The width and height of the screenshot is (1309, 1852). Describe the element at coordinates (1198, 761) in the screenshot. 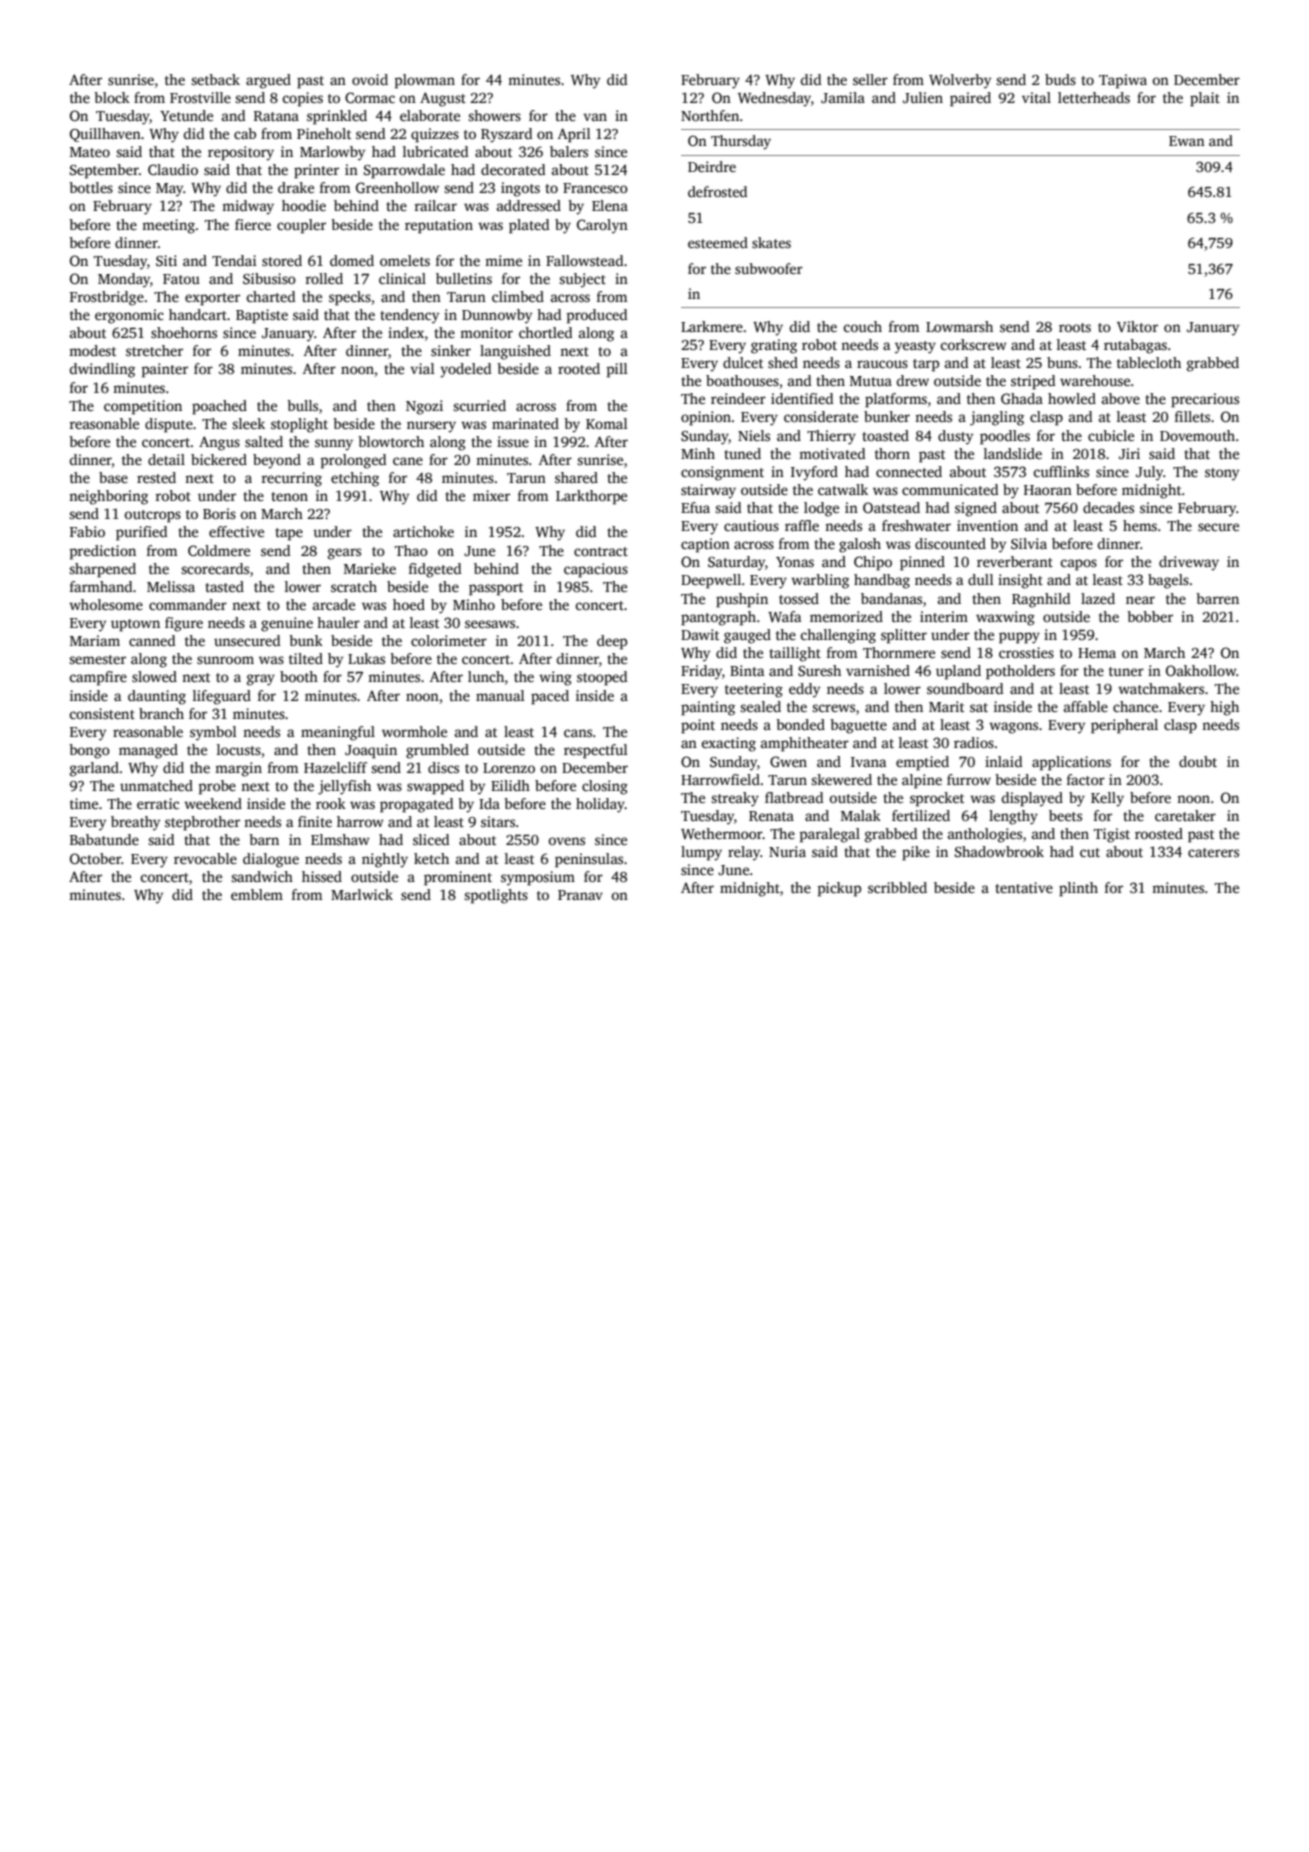

I see `doubt` at that location.
